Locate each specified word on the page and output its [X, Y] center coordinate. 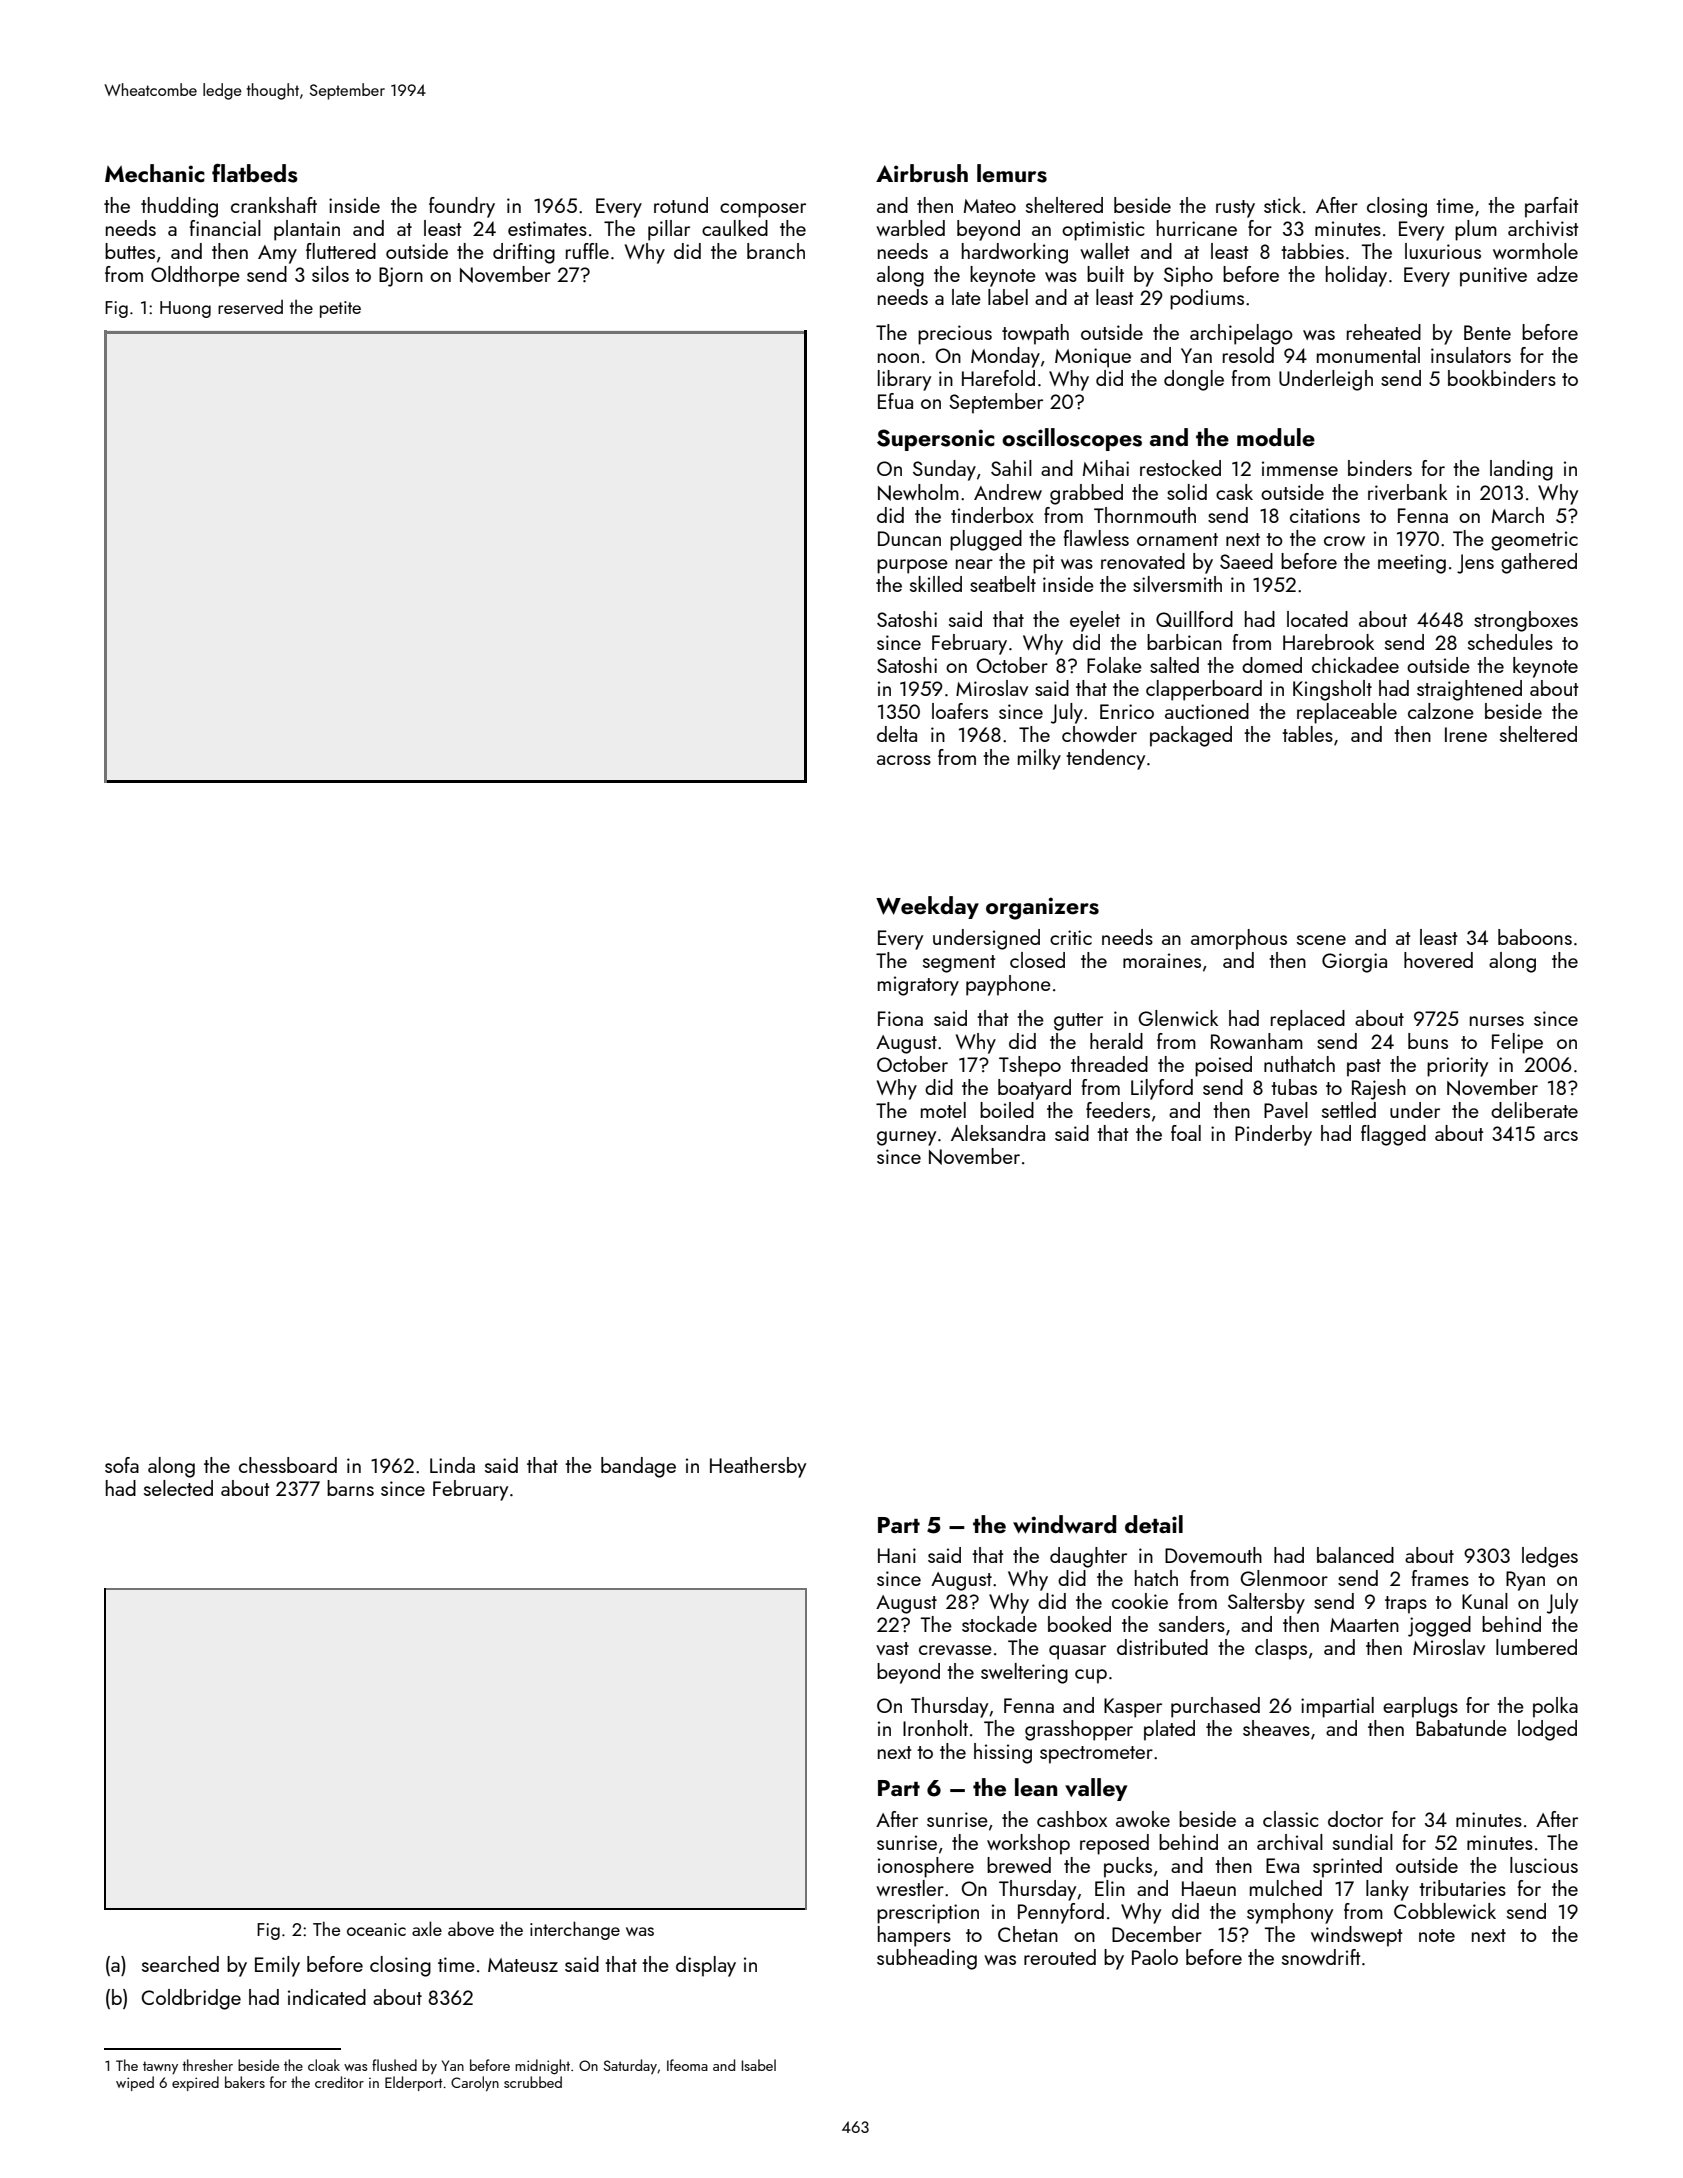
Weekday [927, 907]
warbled [910, 228]
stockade [999, 1624]
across [904, 760]
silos [330, 274]
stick [1282, 205]
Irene [1466, 734]
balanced [1355, 1555]
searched [180, 1964]
